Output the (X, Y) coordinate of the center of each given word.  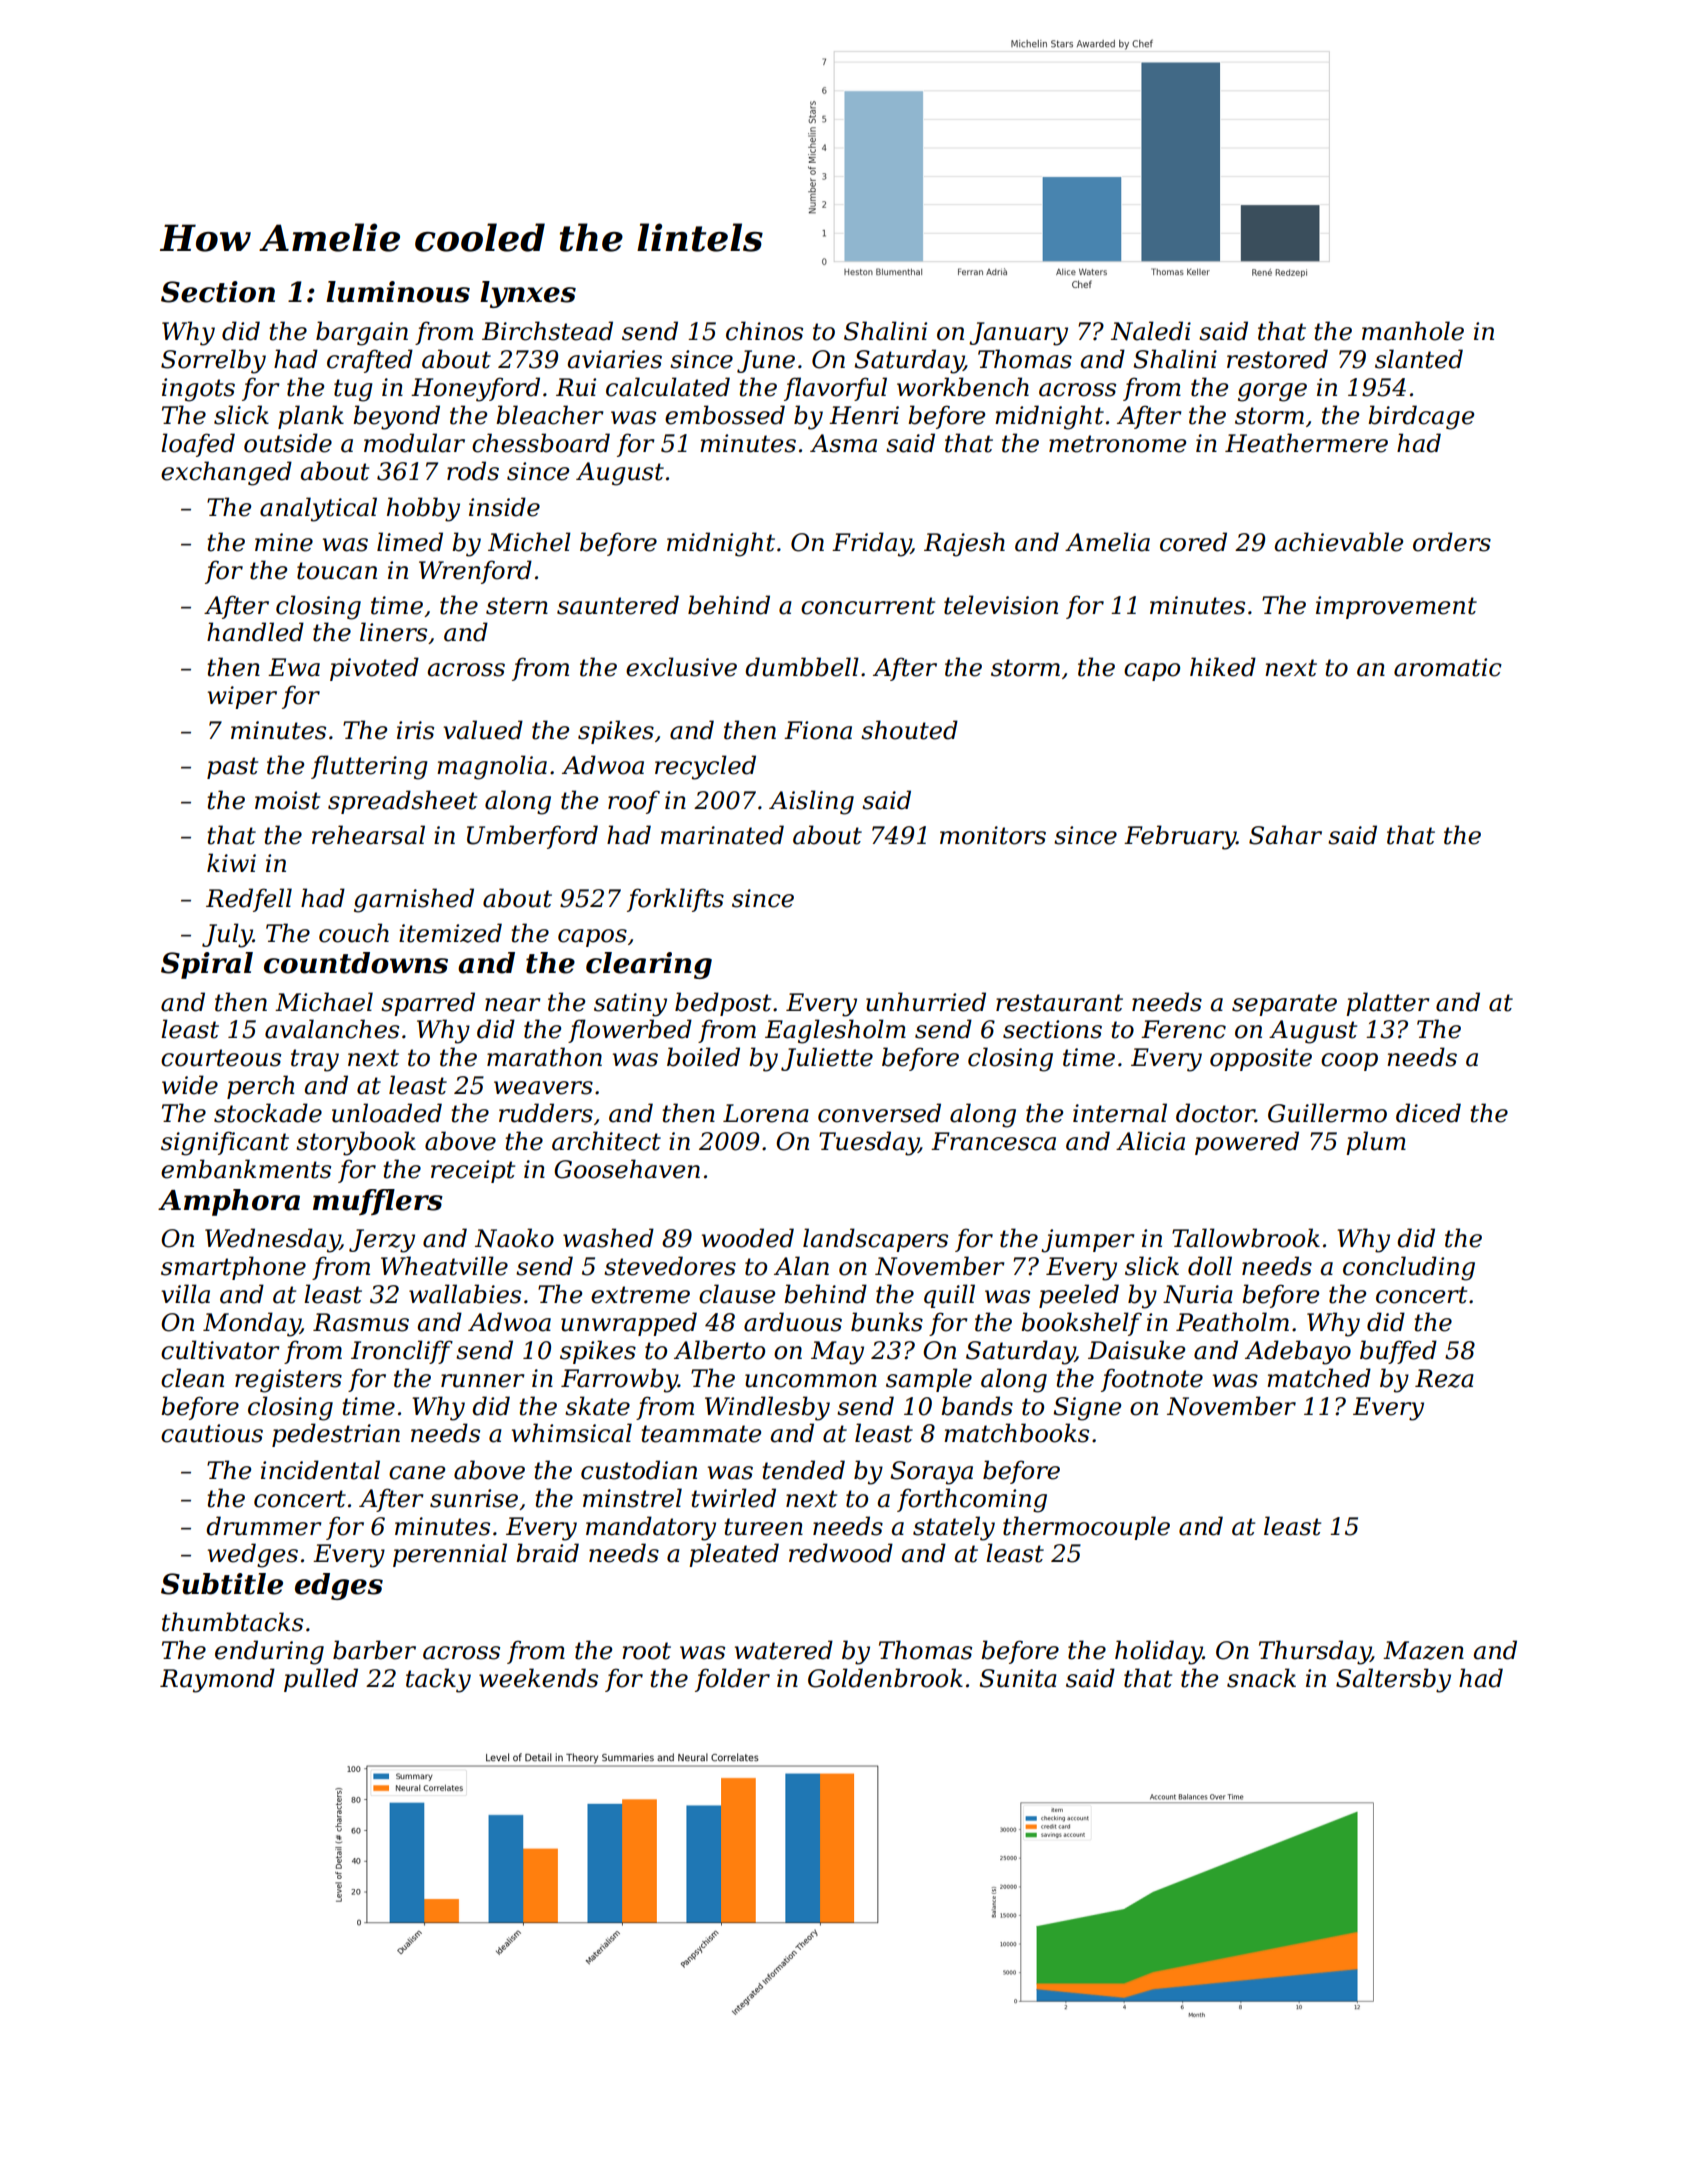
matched (1319, 1378)
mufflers (378, 1202)
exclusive (681, 667)
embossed (725, 415)
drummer (263, 1526)
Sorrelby (213, 361)
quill (949, 1296)
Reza (1444, 1378)
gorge (1272, 392)
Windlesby (767, 1408)
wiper (242, 697)
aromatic (1448, 667)
